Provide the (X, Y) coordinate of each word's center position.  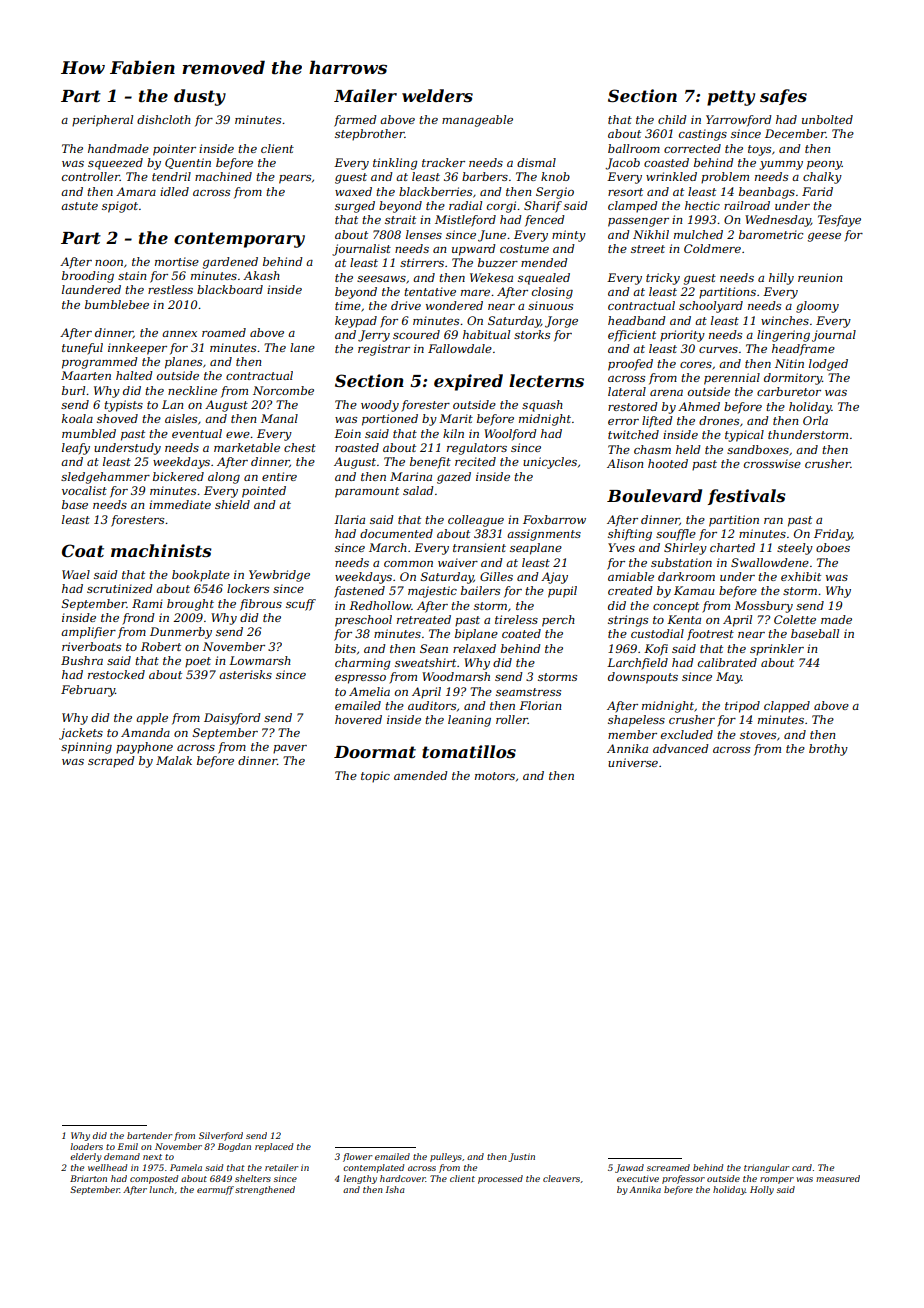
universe (633, 762)
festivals (747, 497)
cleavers (561, 1178)
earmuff (215, 1190)
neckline (192, 390)
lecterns (546, 381)
